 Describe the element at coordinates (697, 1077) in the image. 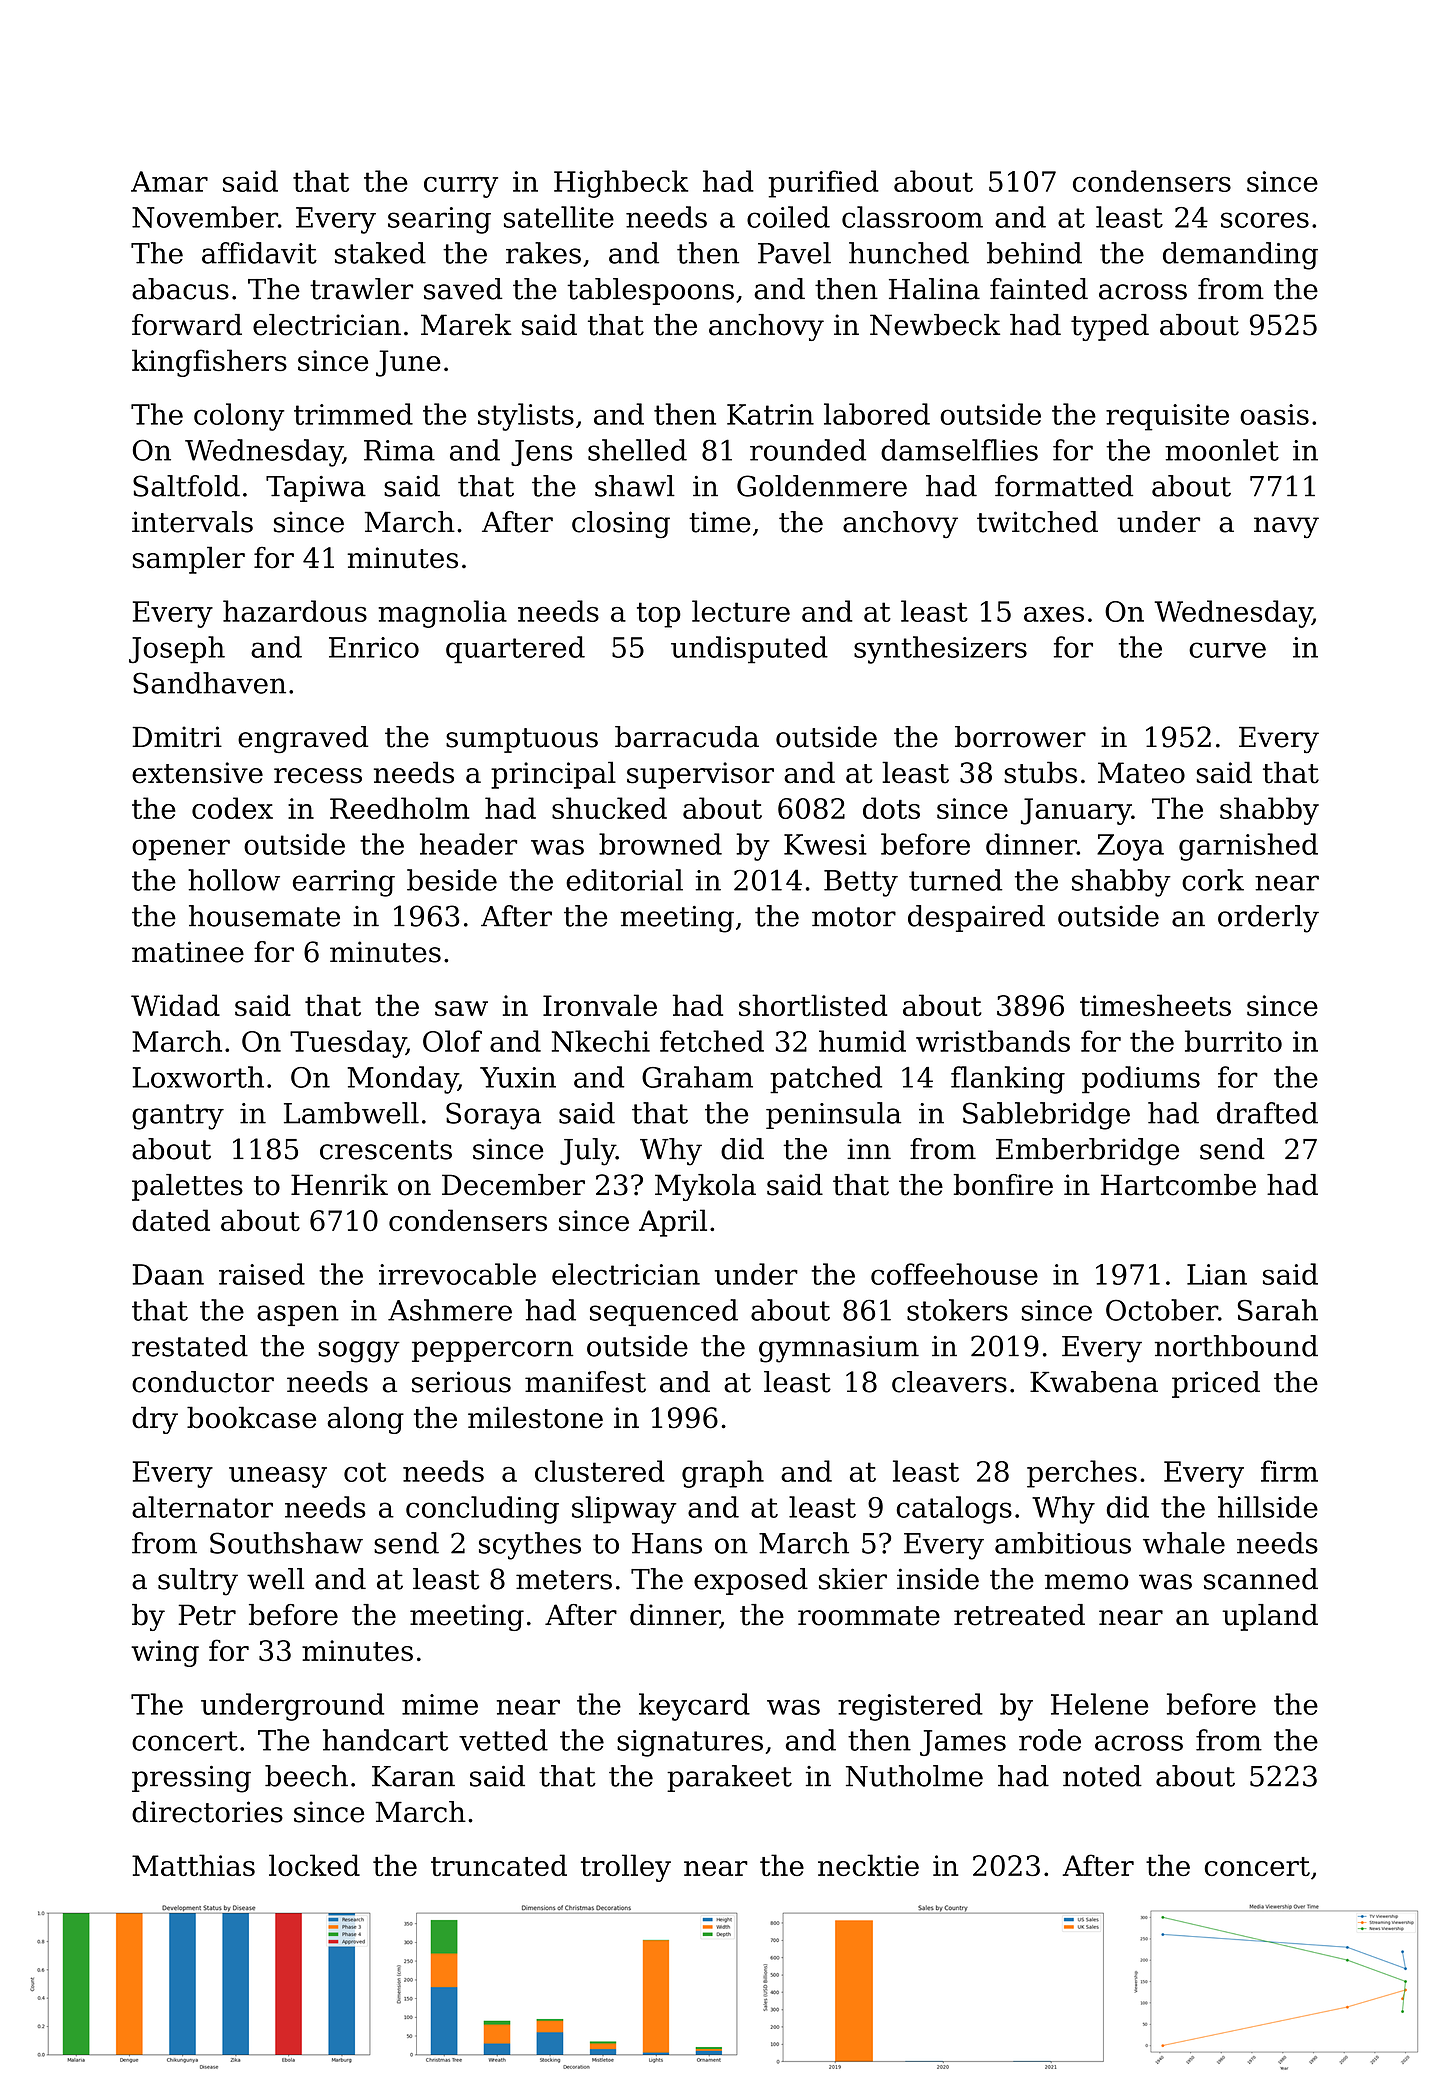

I see `Graham` at that location.
